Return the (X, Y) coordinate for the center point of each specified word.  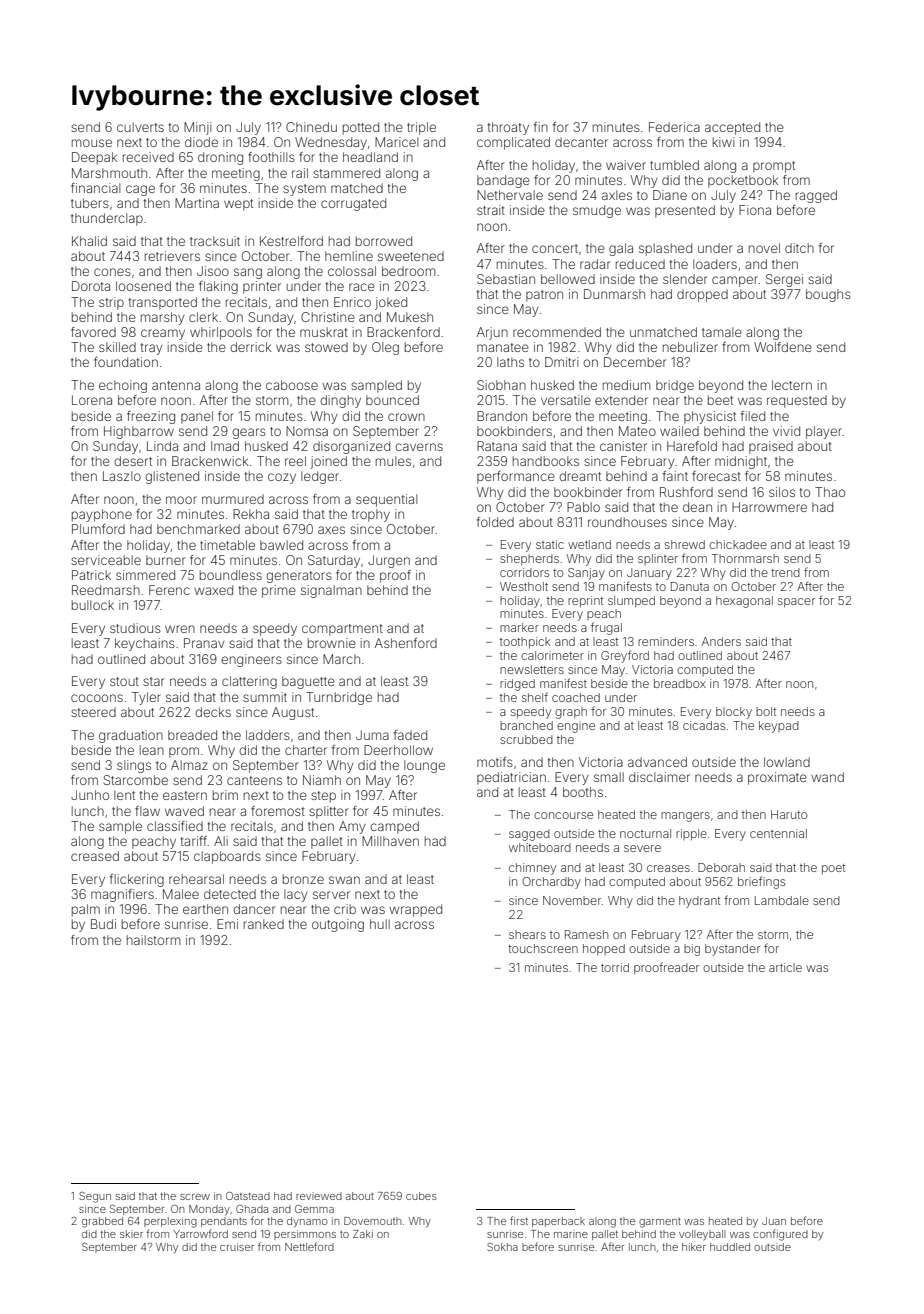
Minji (197, 128)
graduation (131, 736)
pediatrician (511, 778)
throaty (508, 128)
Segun (95, 1197)
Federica (674, 127)
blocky (734, 713)
